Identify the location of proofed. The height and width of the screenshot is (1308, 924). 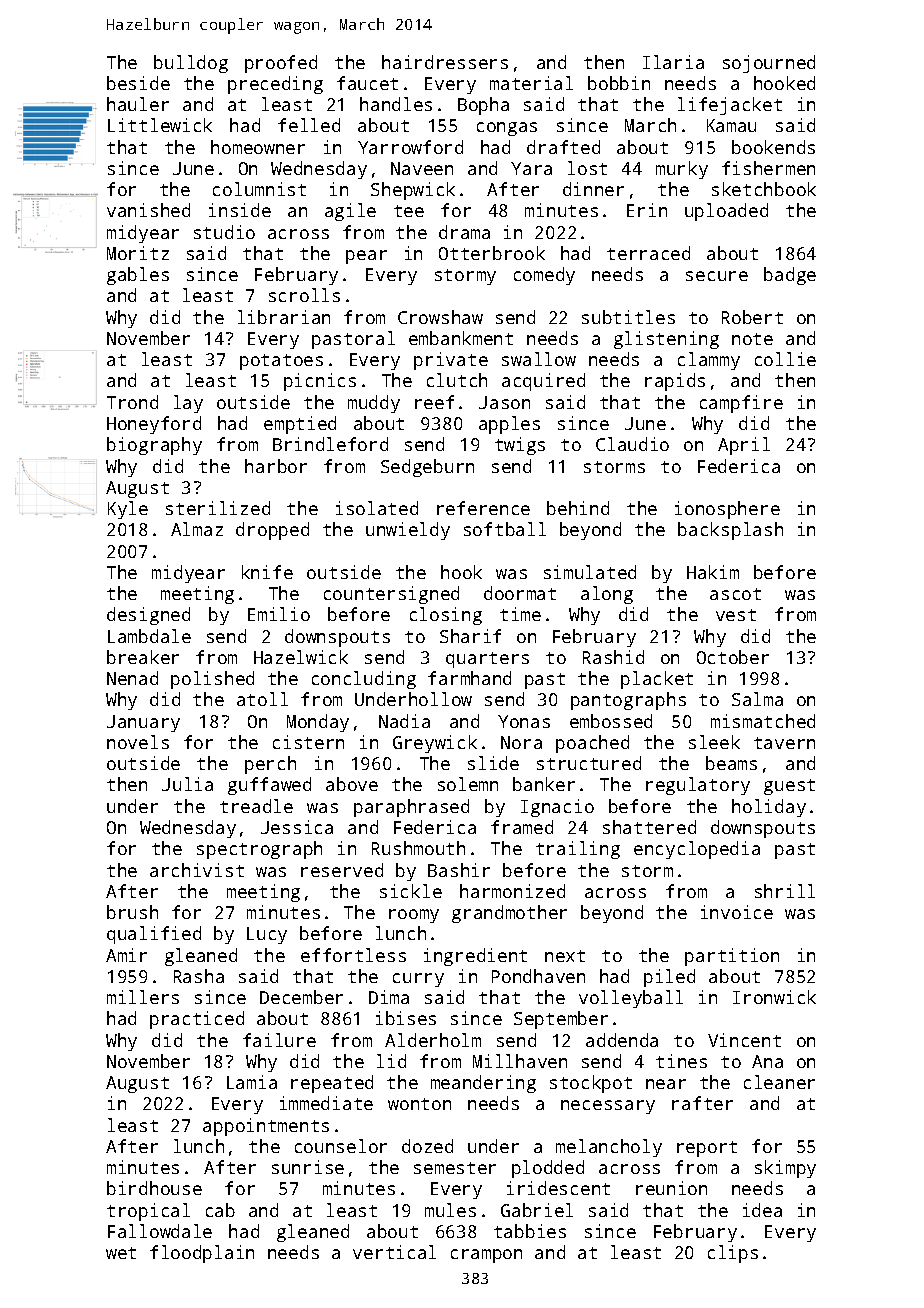
(281, 64).
